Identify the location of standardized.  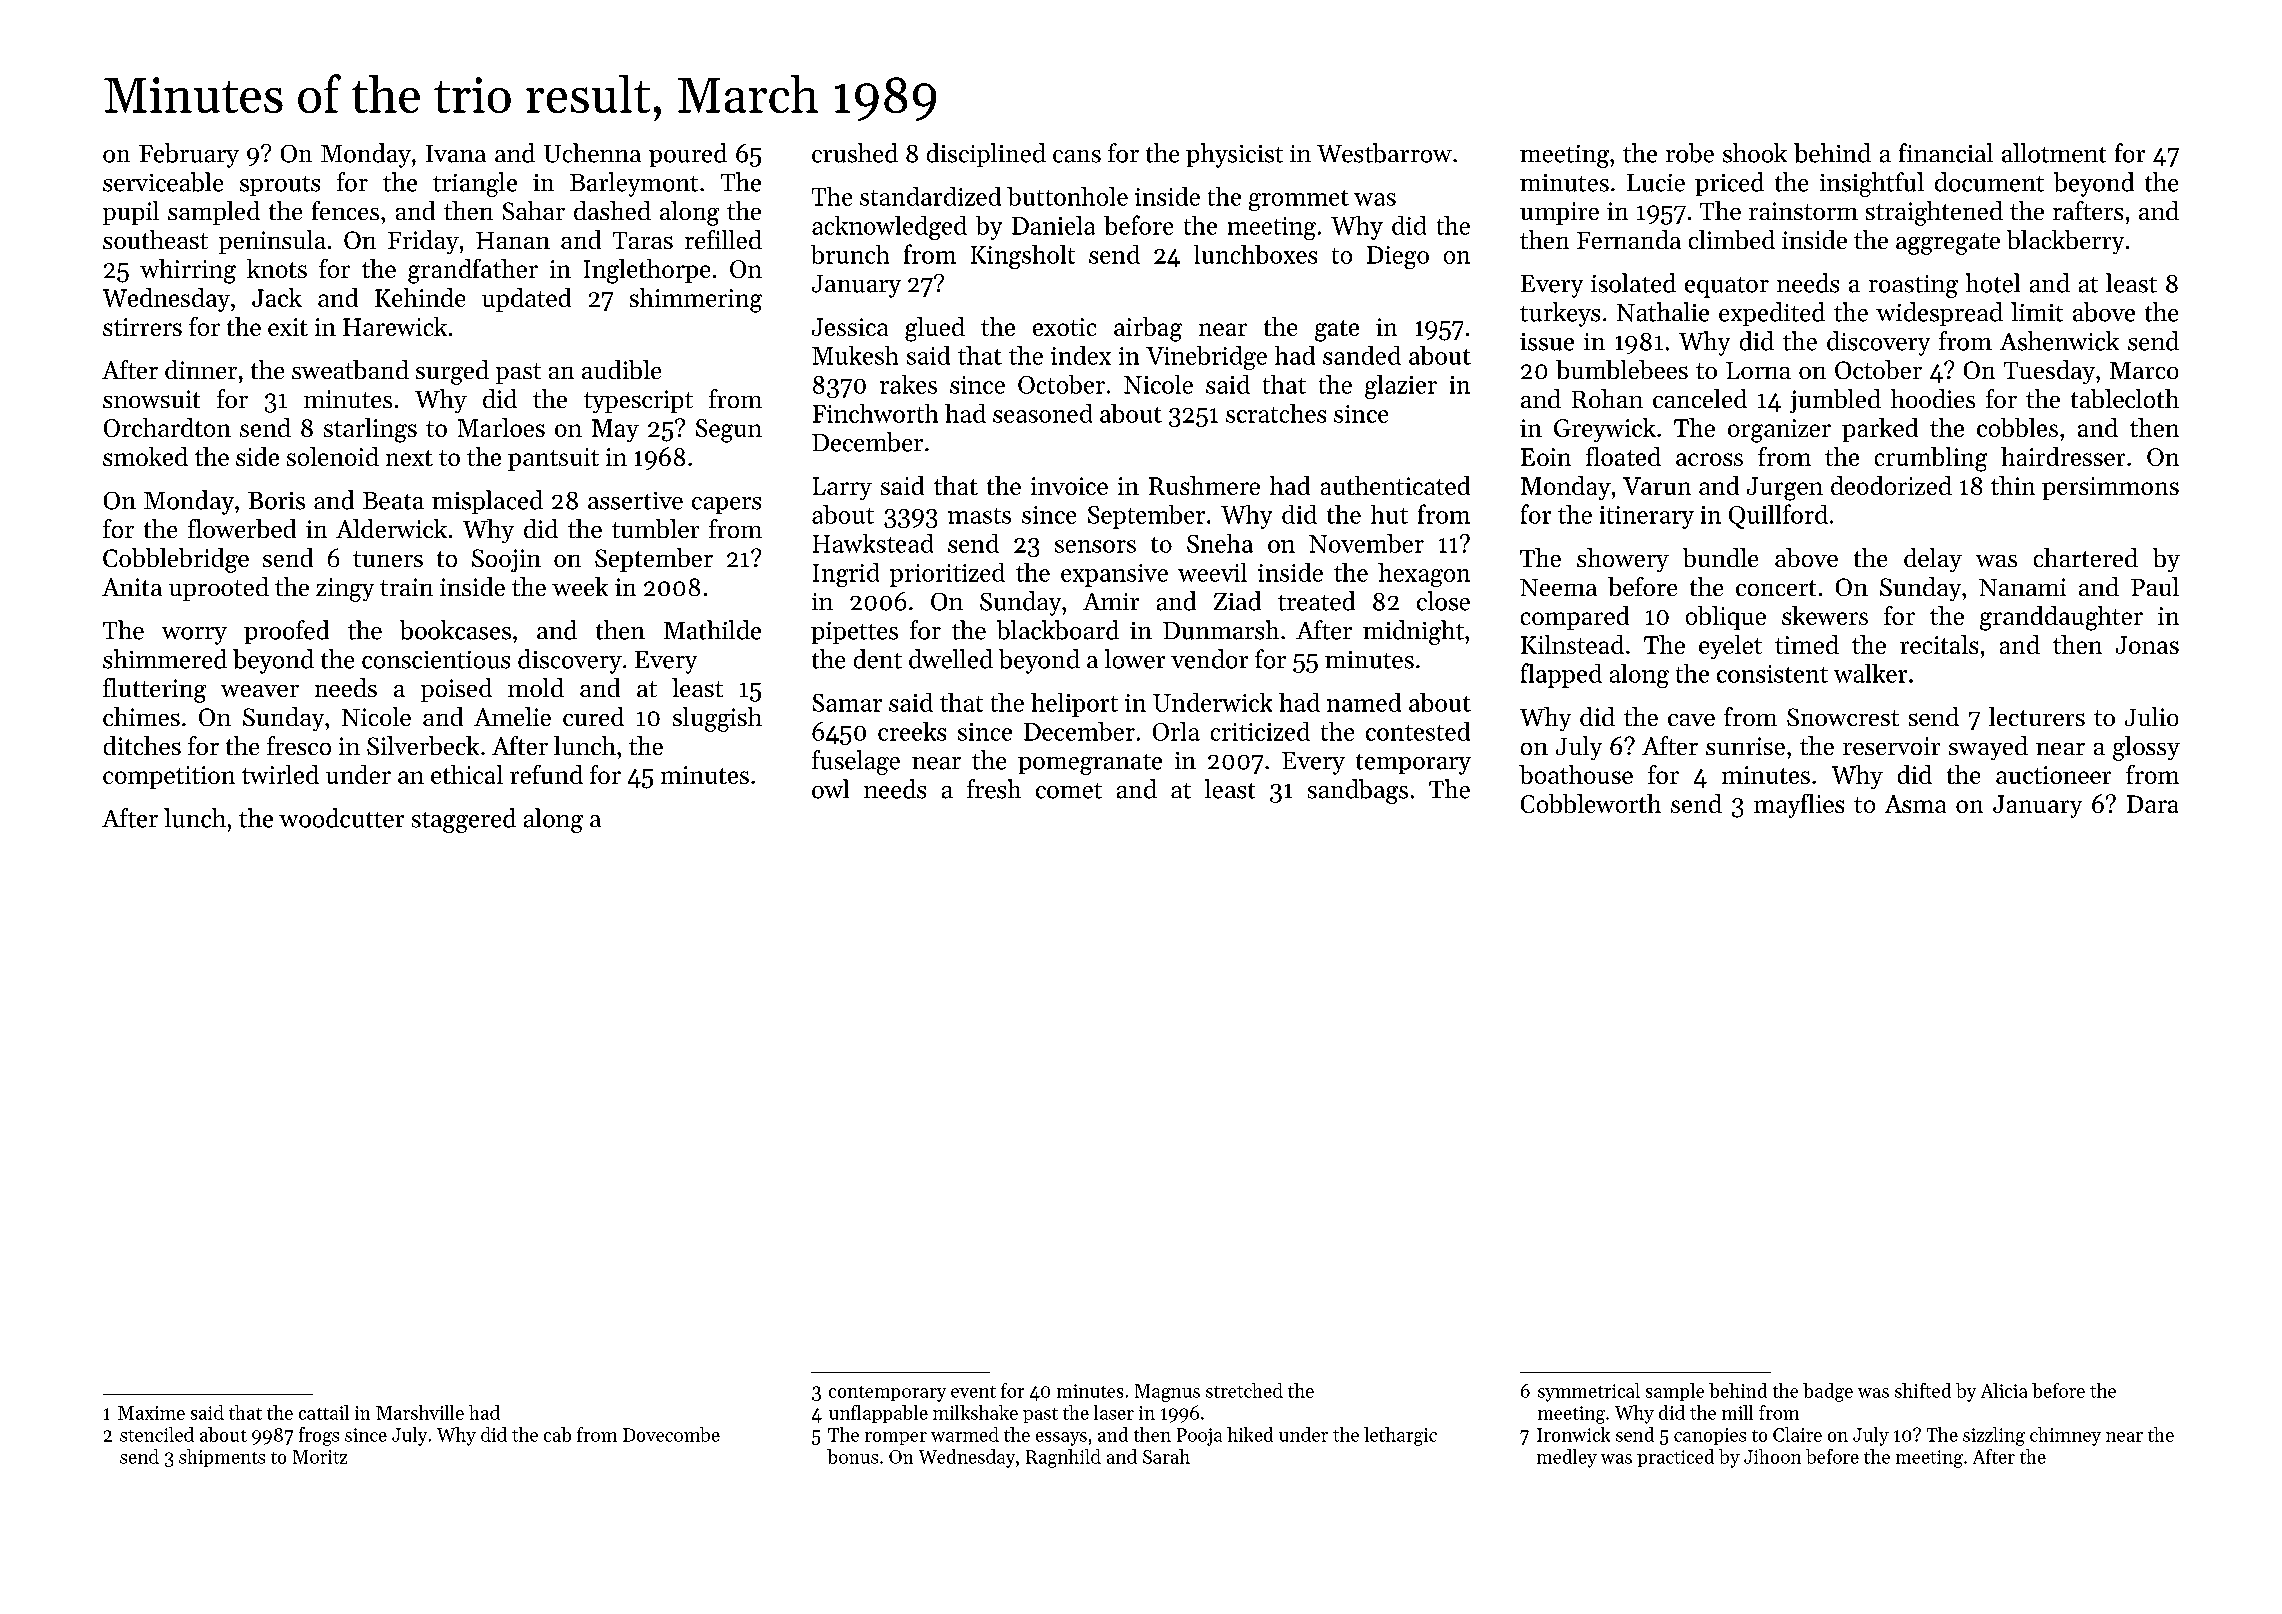
(930, 196).
